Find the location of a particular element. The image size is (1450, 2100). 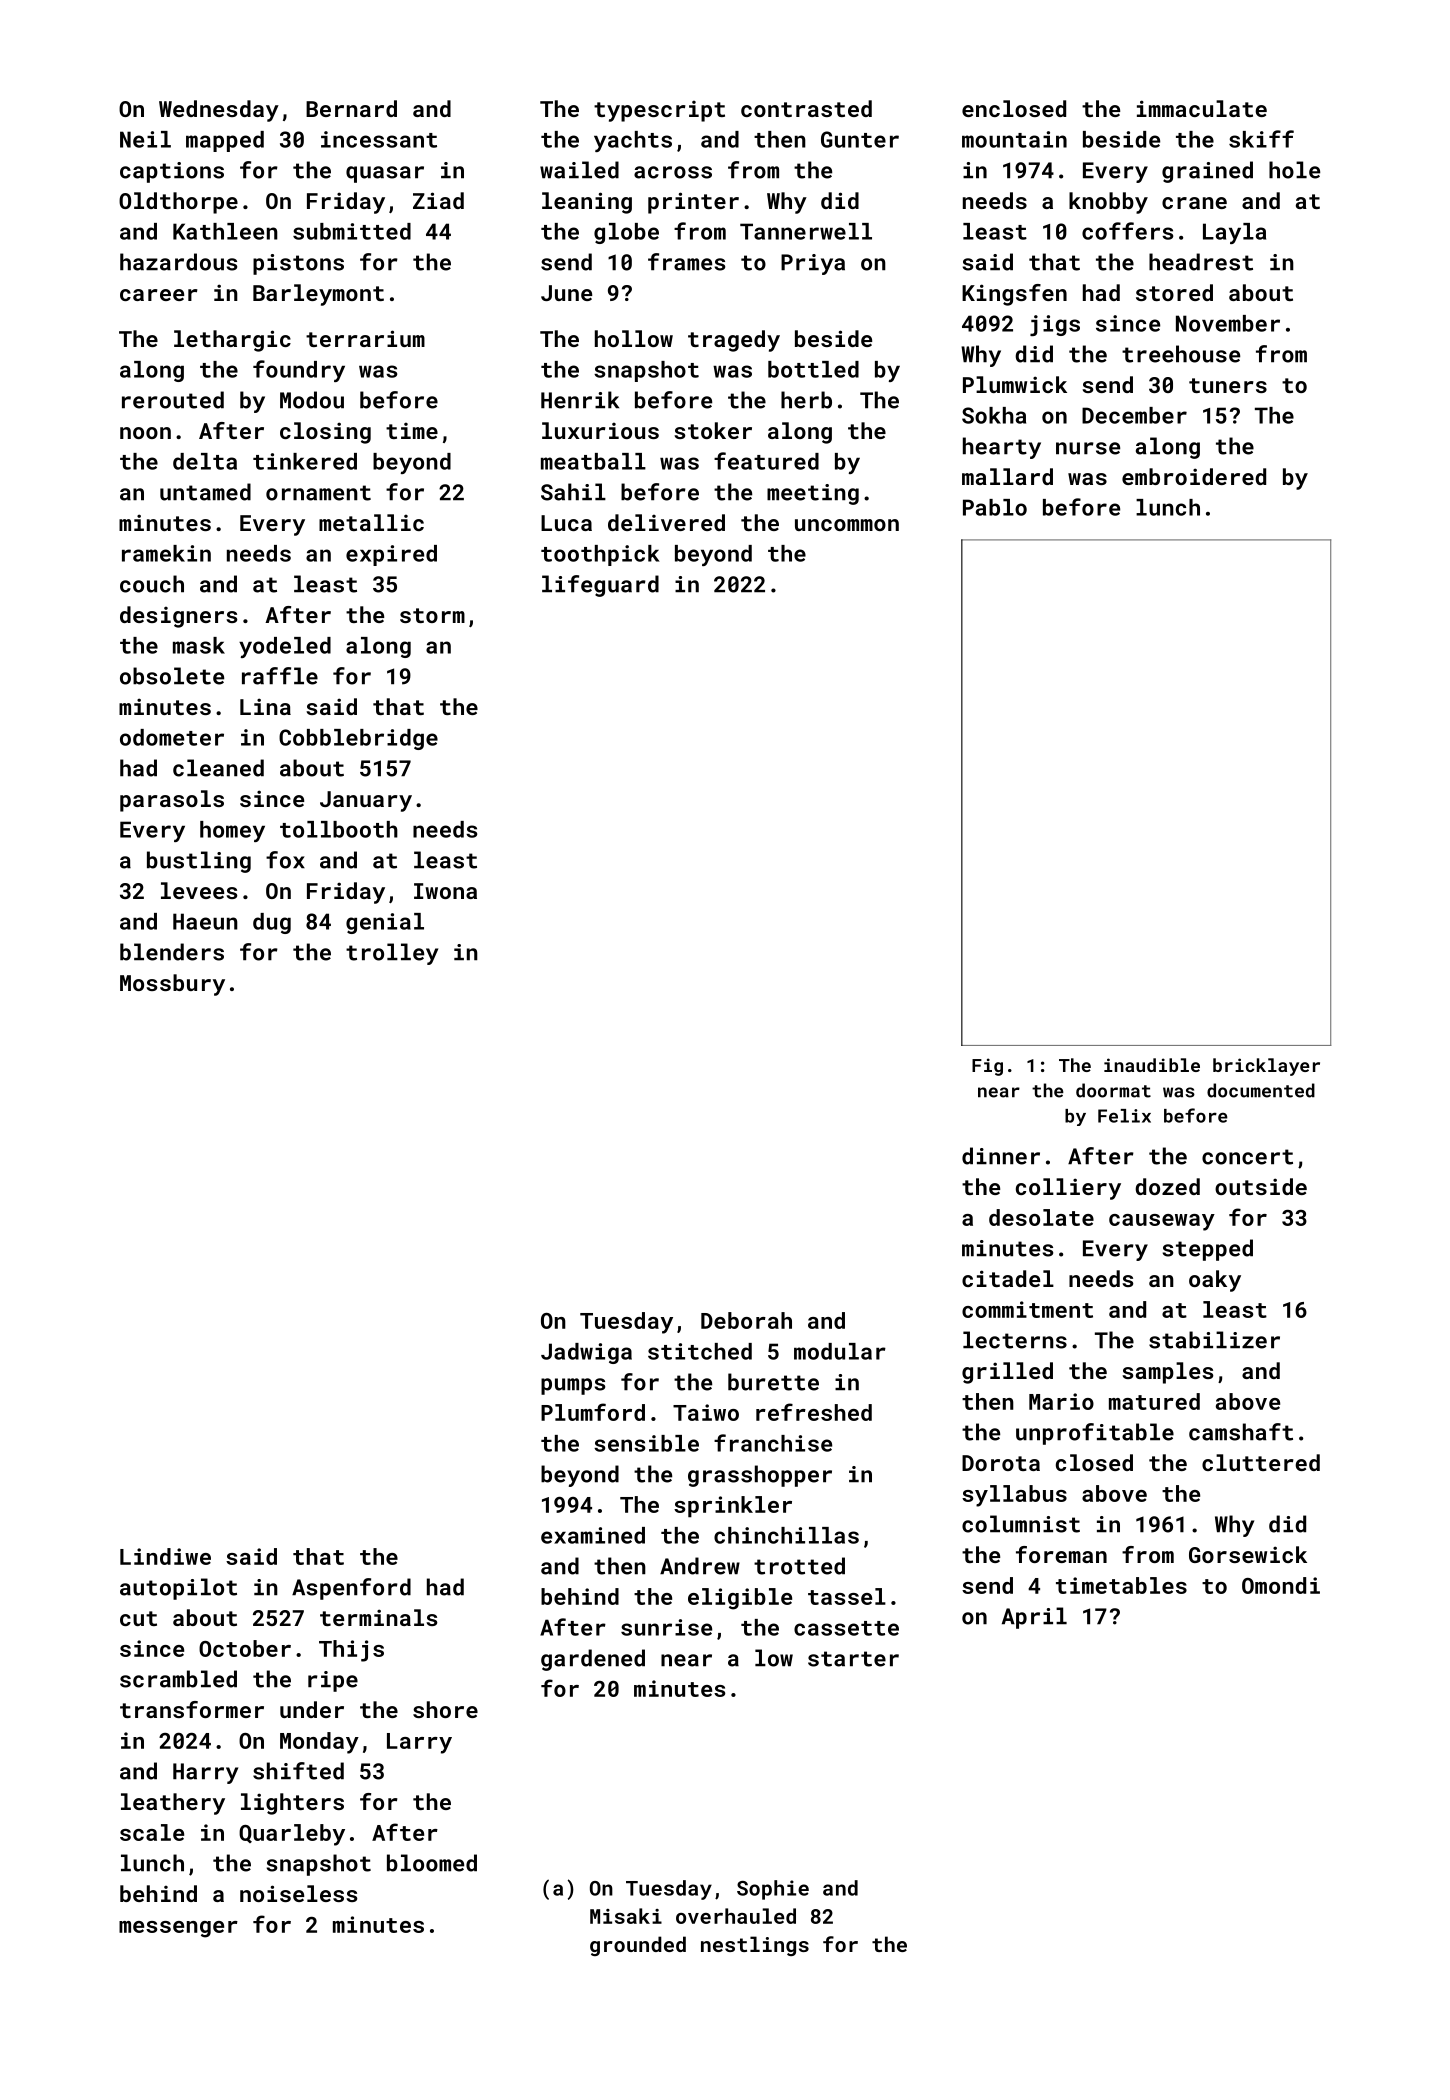

immaculate is located at coordinates (1202, 108).
